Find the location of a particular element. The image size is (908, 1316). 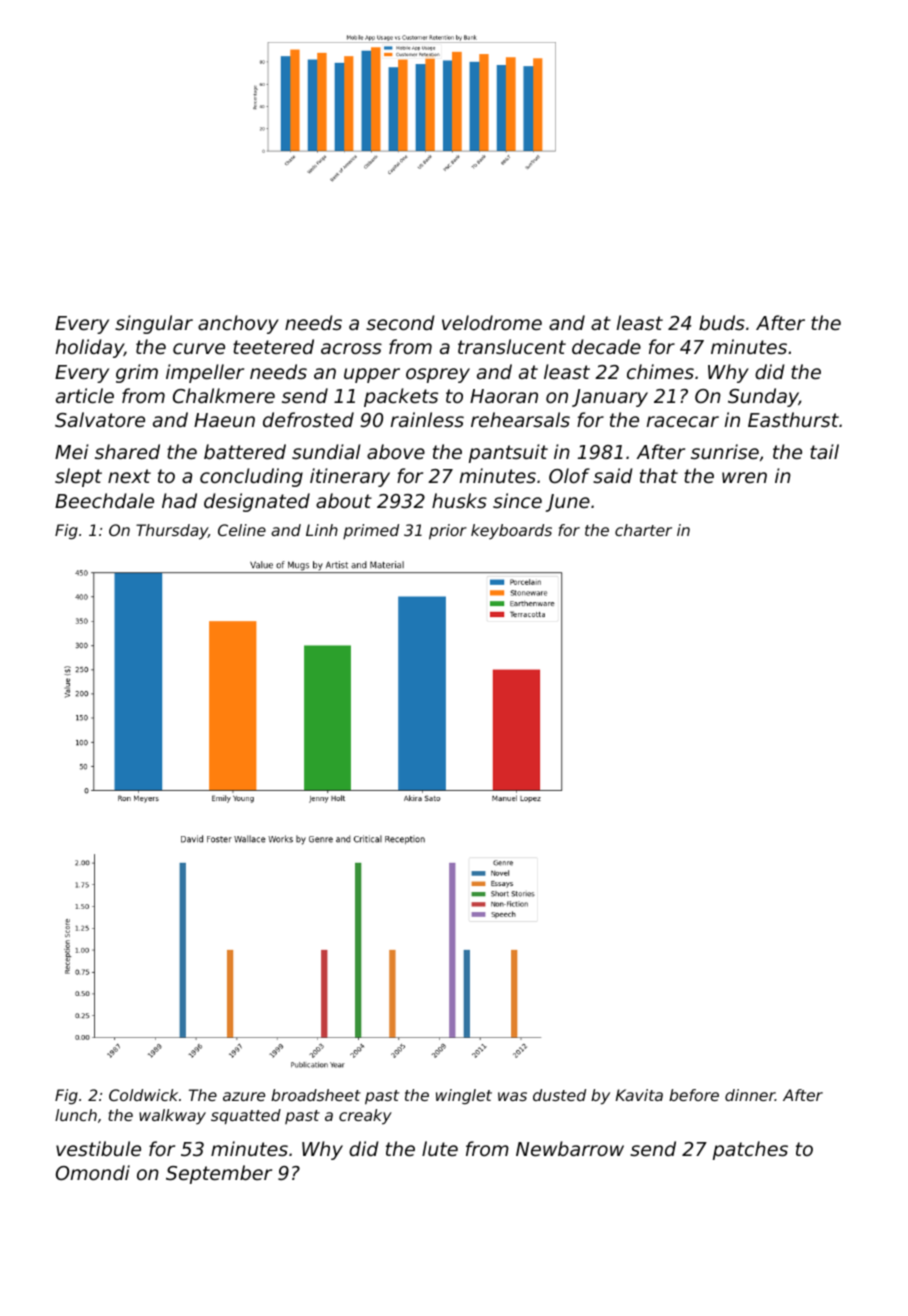

Coldwick is located at coordinates (143, 1095).
